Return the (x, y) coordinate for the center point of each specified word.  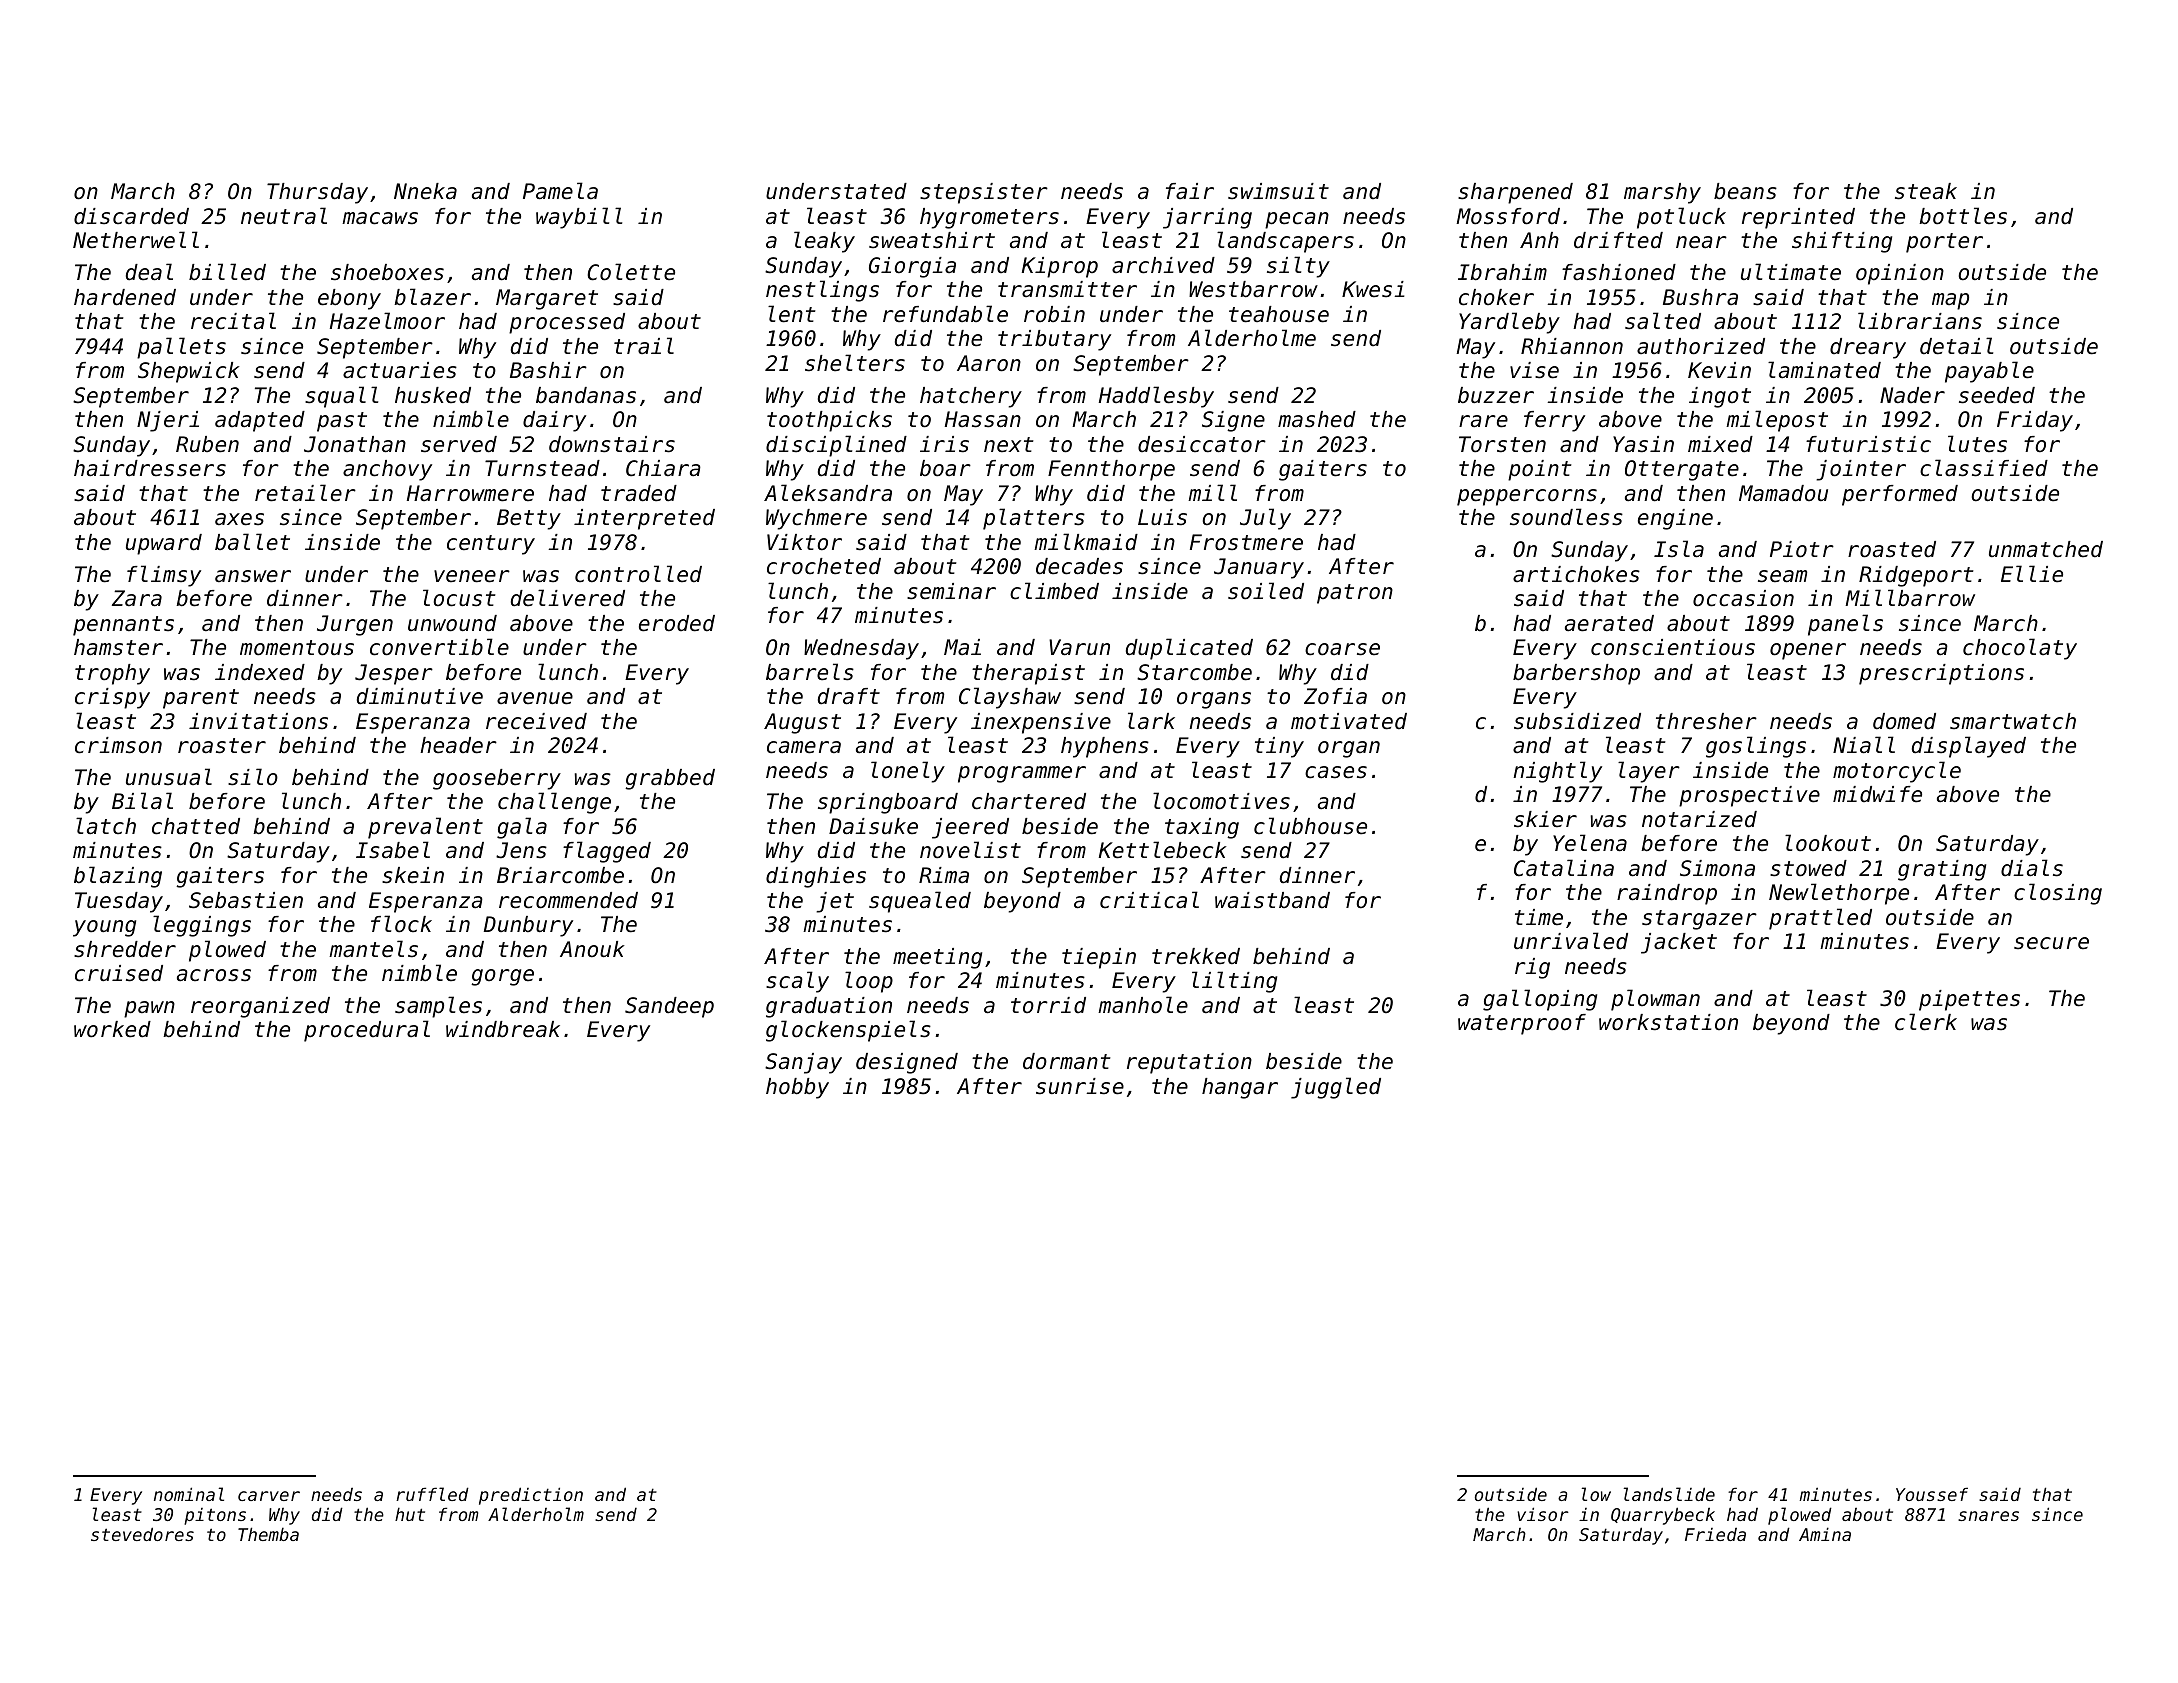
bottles (1963, 216)
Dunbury (528, 926)
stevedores (142, 1534)
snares (1988, 1516)
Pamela (560, 191)
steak (1926, 191)
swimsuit (1278, 191)
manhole (1143, 1005)
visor (1543, 1514)
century (491, 545)
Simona (1717, 868)
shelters (855, 363)
